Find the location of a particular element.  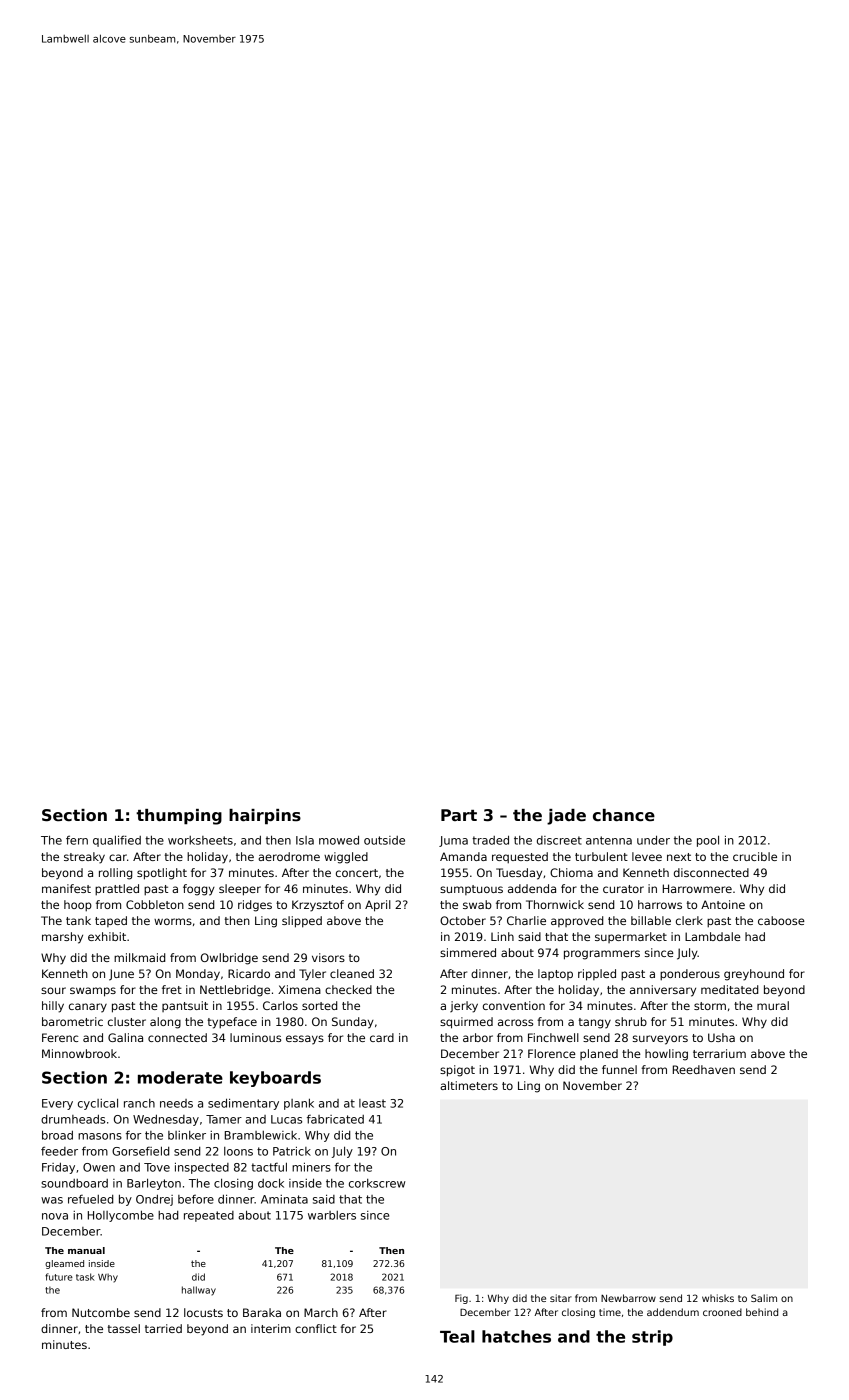

keyboards is located at coordinates (275, 1079).
